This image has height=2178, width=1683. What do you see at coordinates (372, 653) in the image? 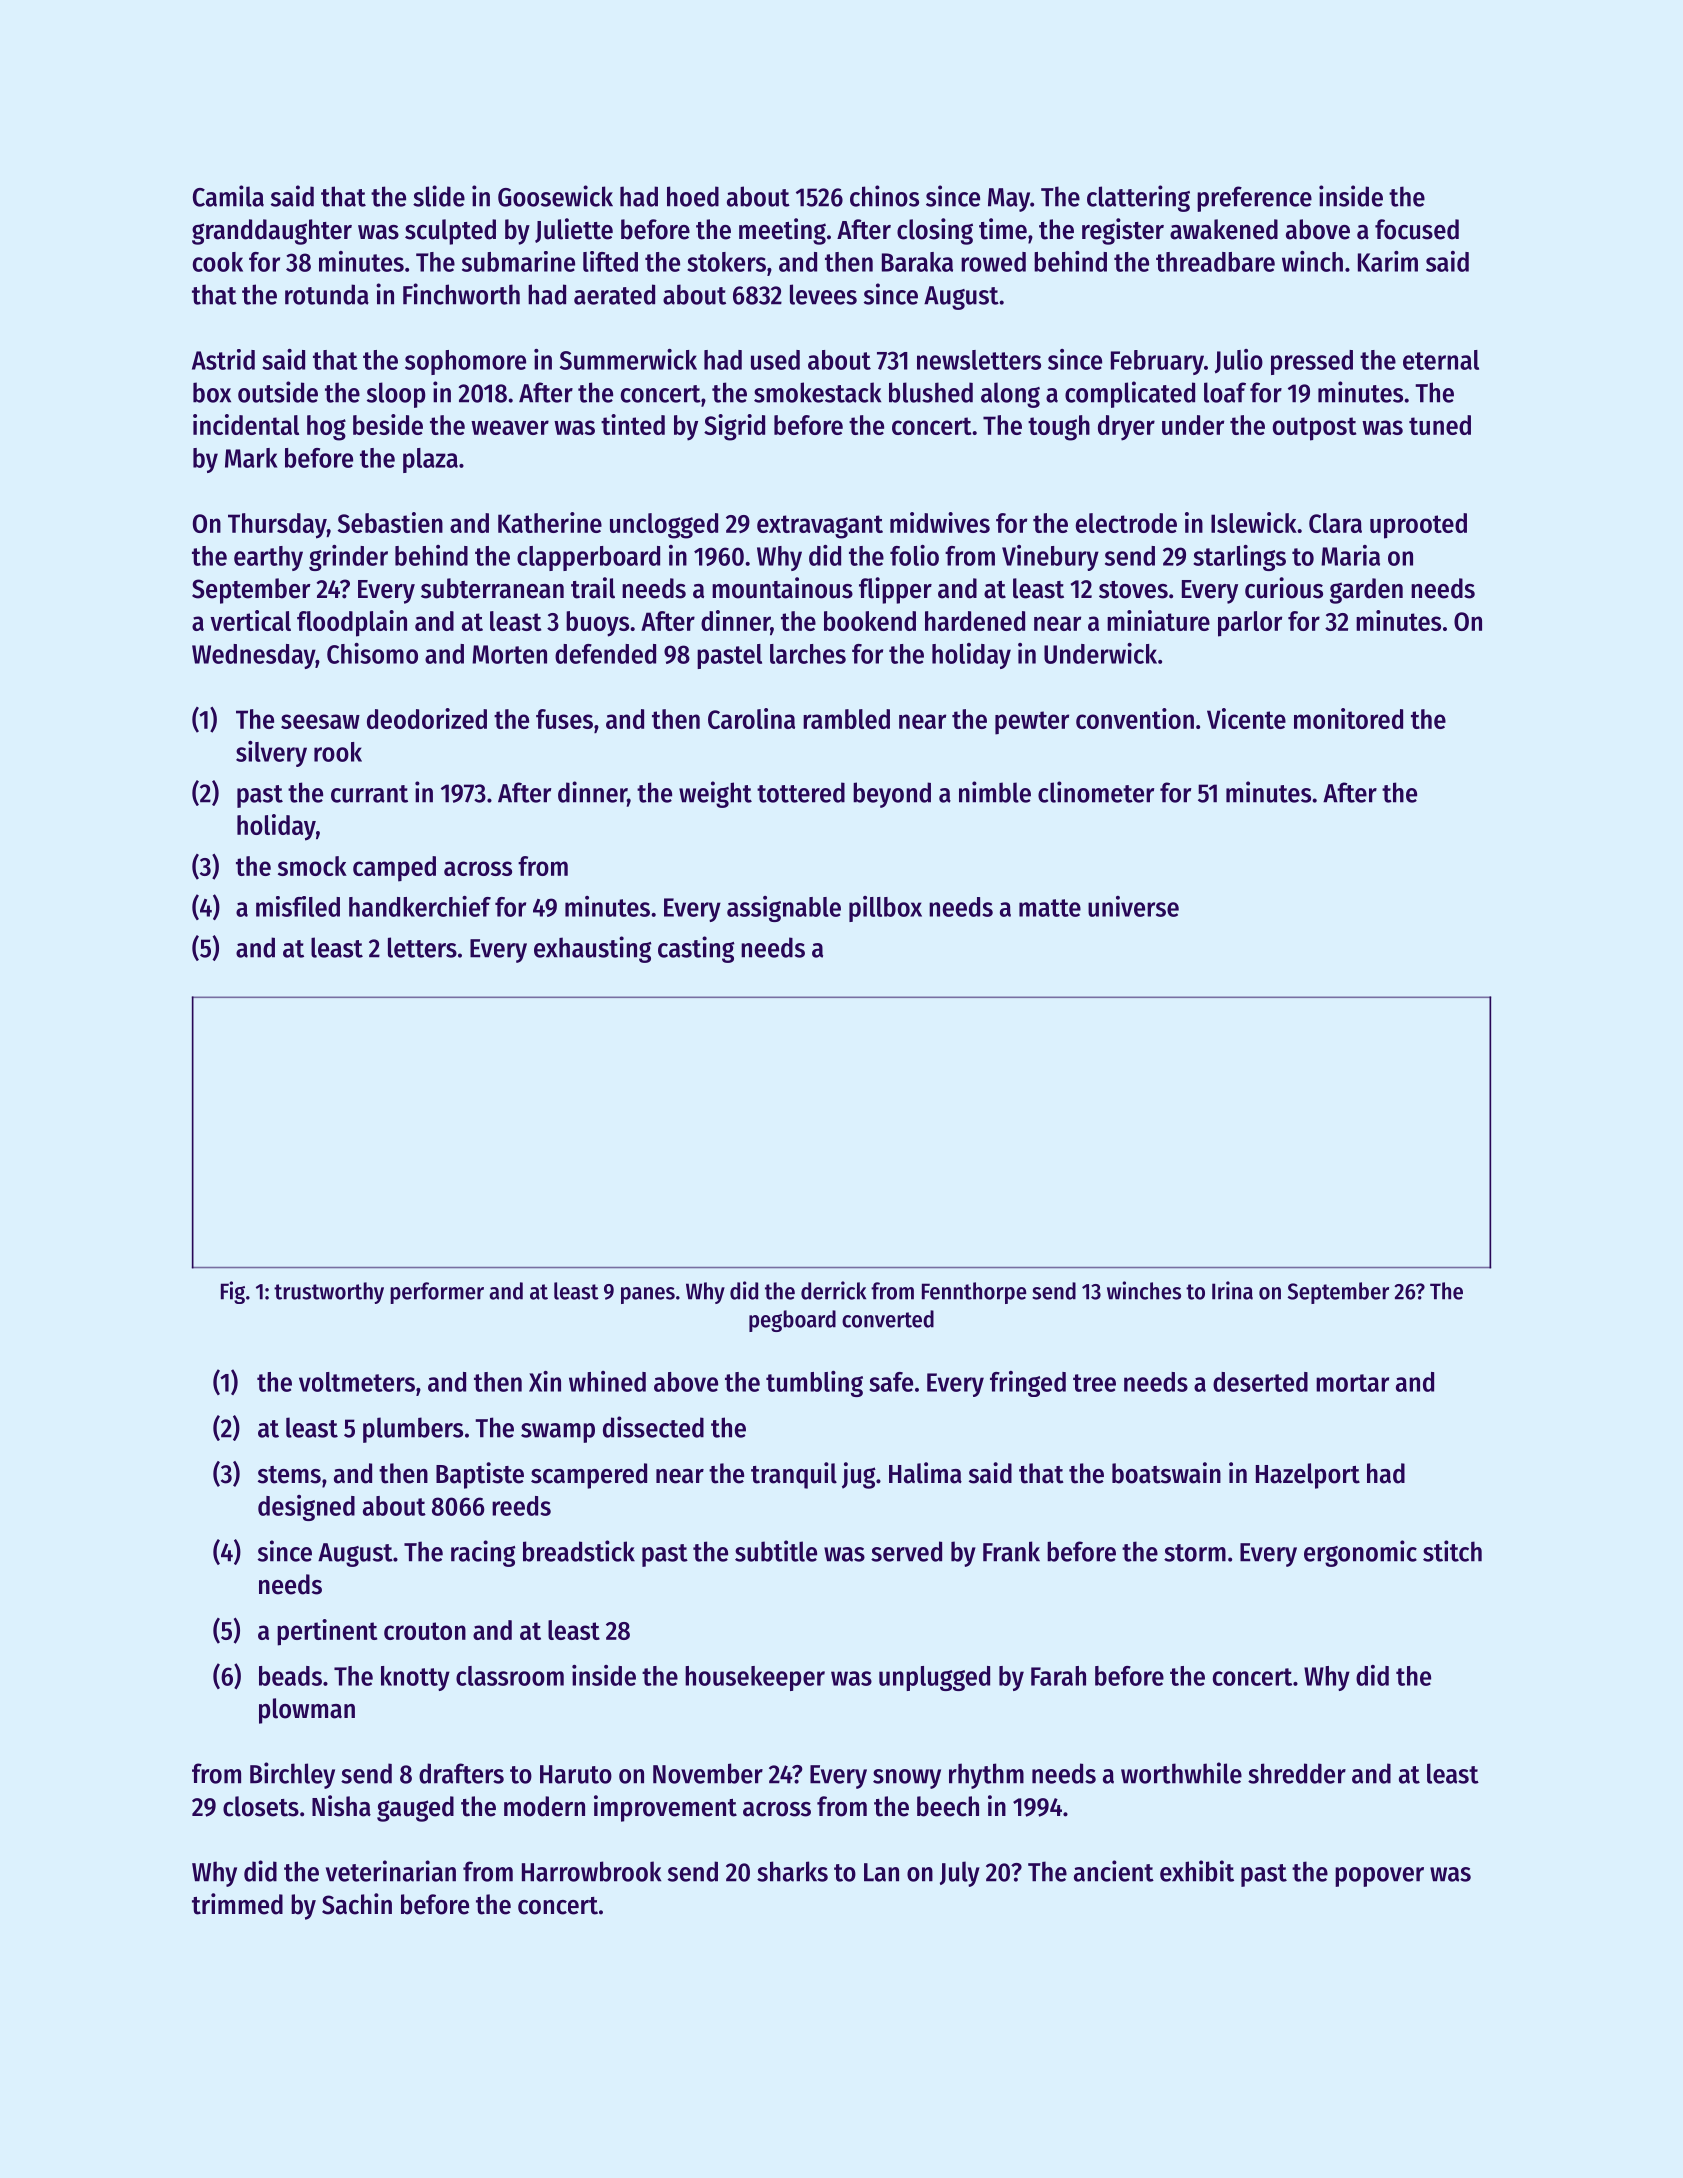
I see `Chisomo` at bounding box center [372, 653].
